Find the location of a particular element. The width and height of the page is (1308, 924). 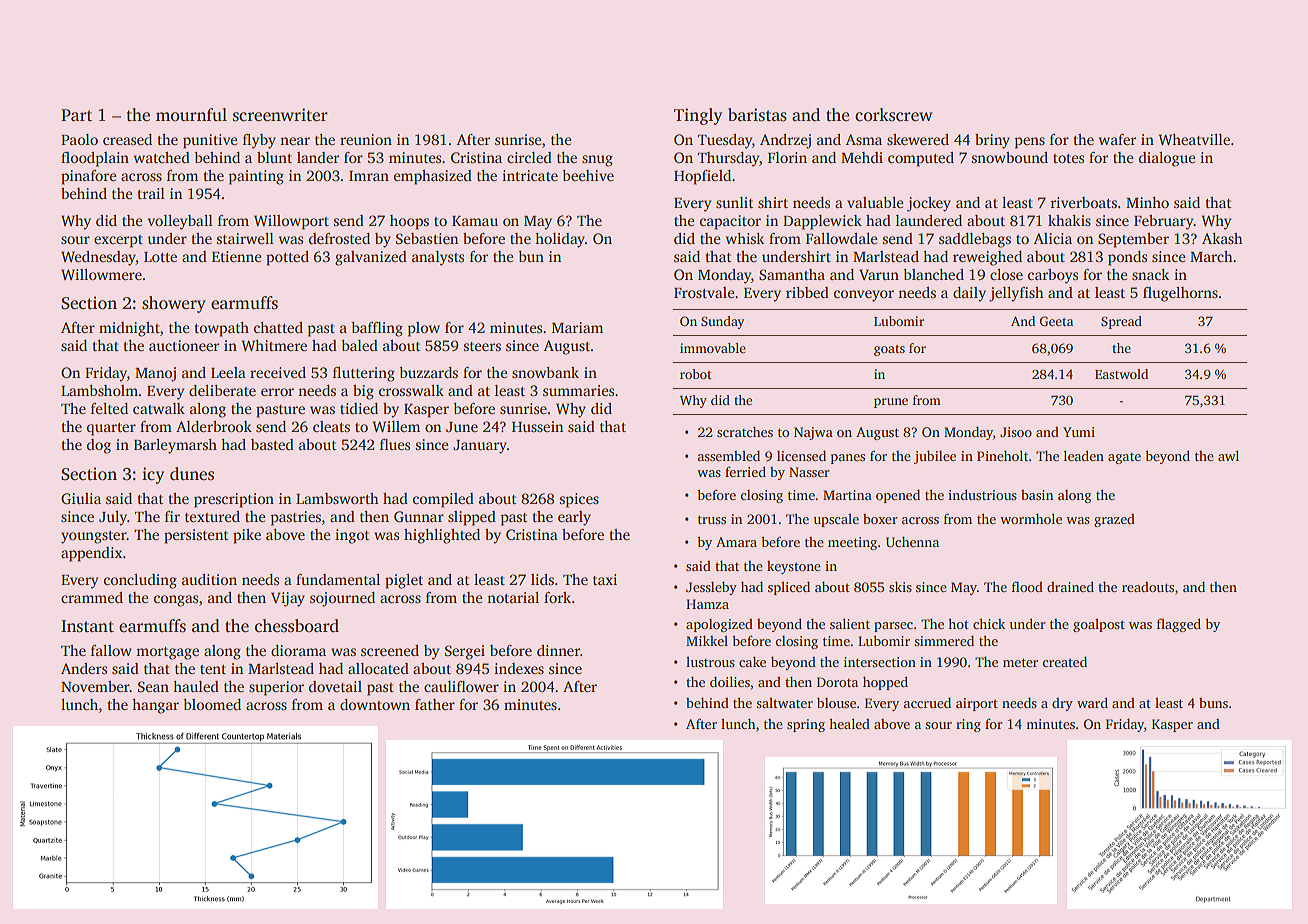

screenwriter is located at coordinates (280, 115).
